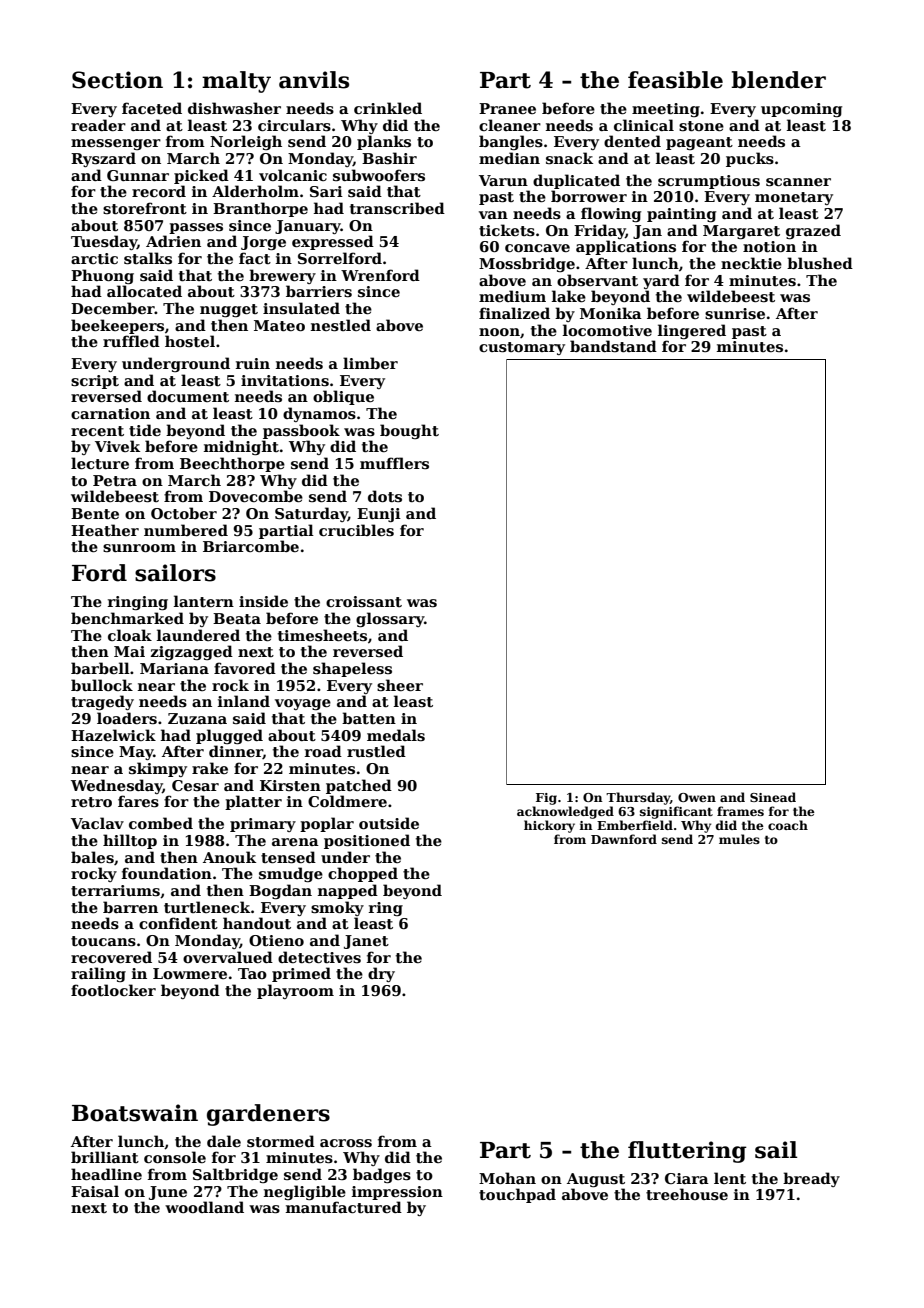 Image resolution: width=924 pixels, height=1308 pixels. I want to click on hickory, so click(549, 826).
